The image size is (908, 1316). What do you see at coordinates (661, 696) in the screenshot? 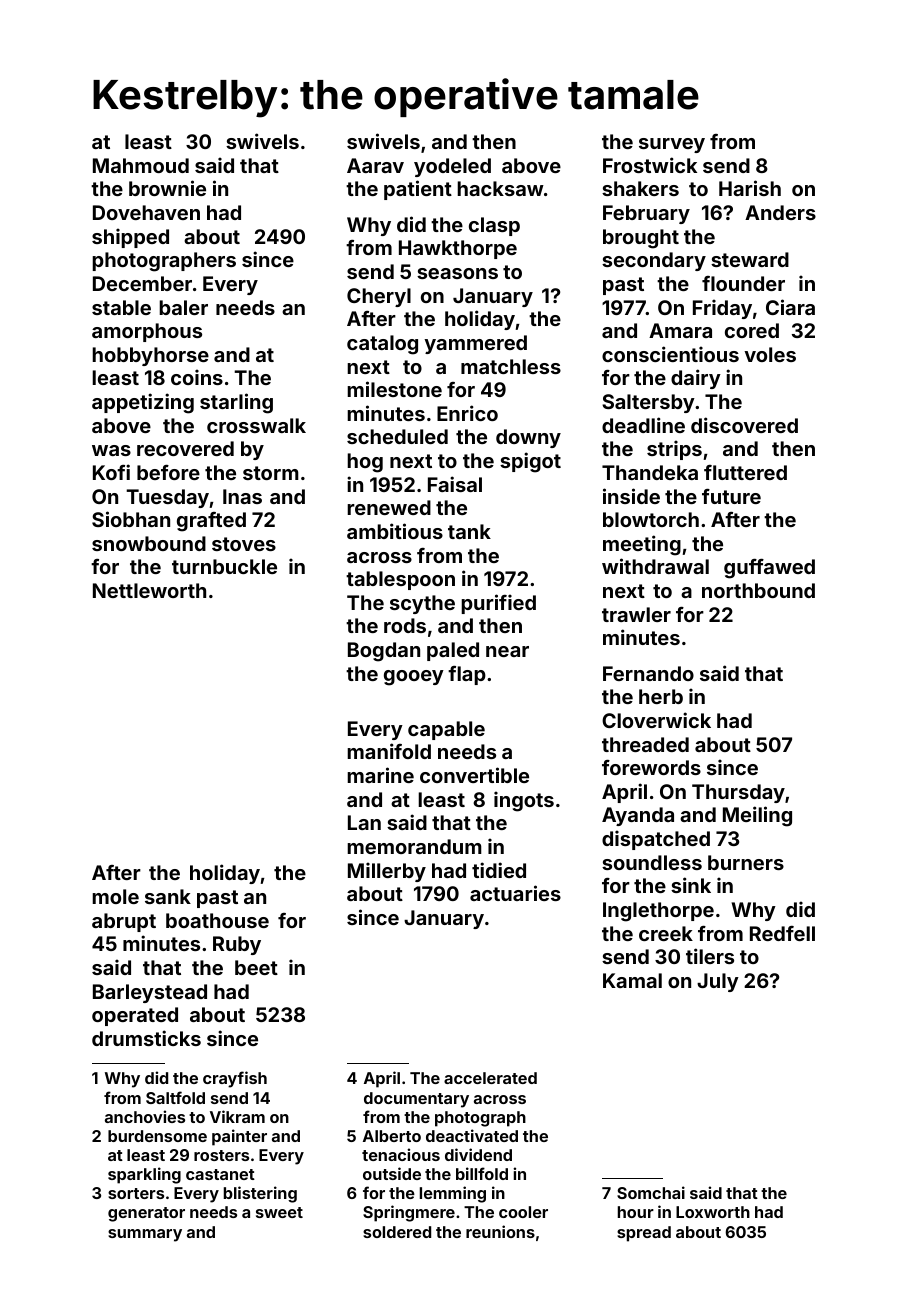
I see `herb` at bounding box center [661, 696].
